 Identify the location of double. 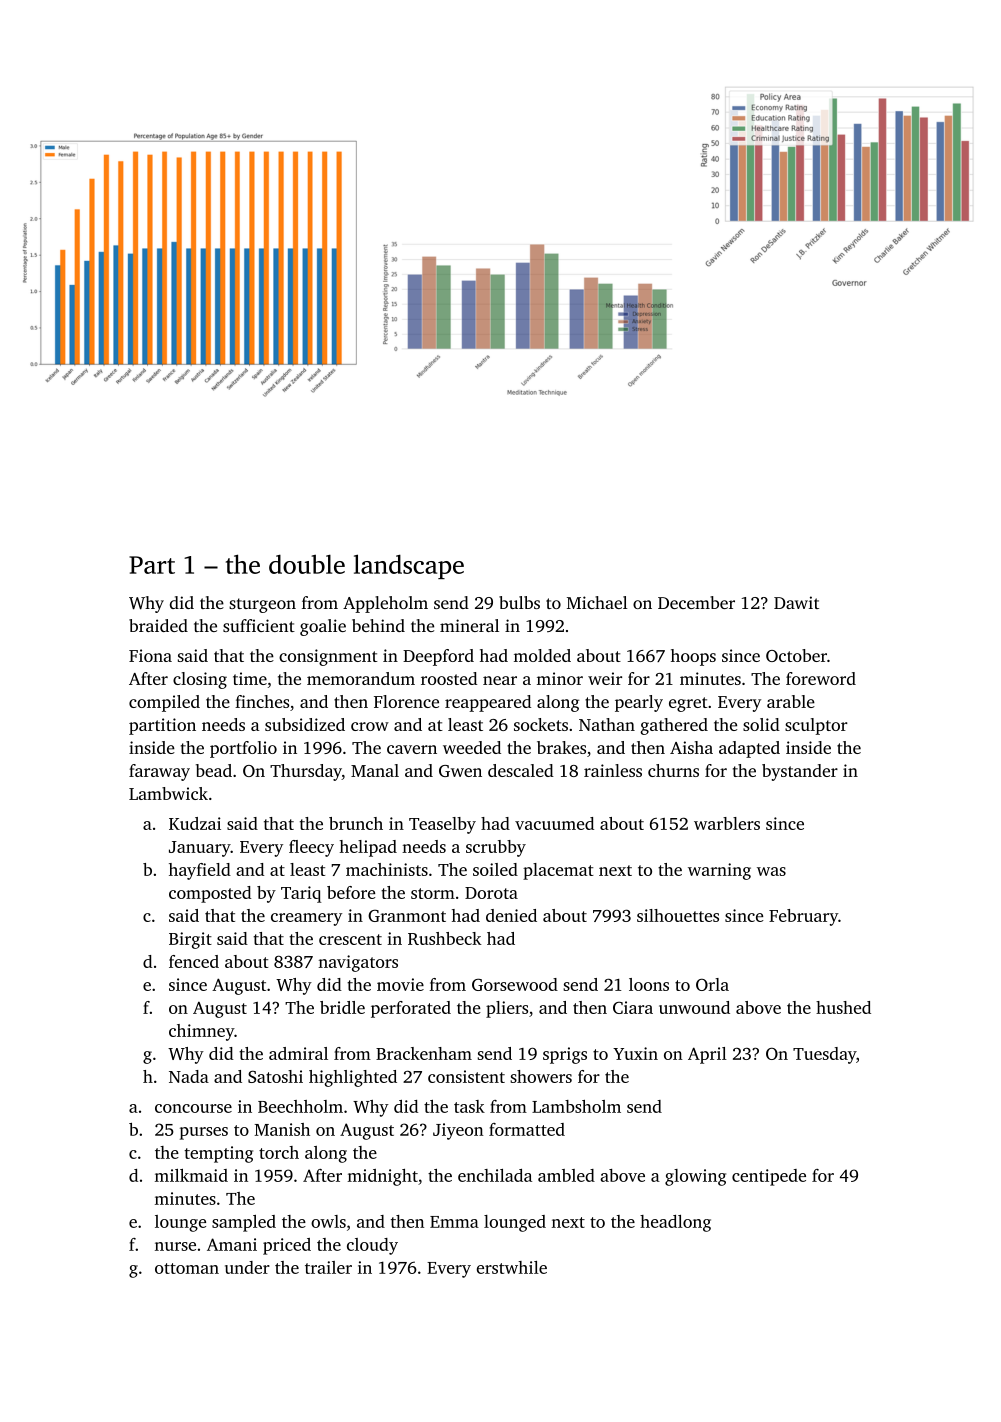
(307, 564).
